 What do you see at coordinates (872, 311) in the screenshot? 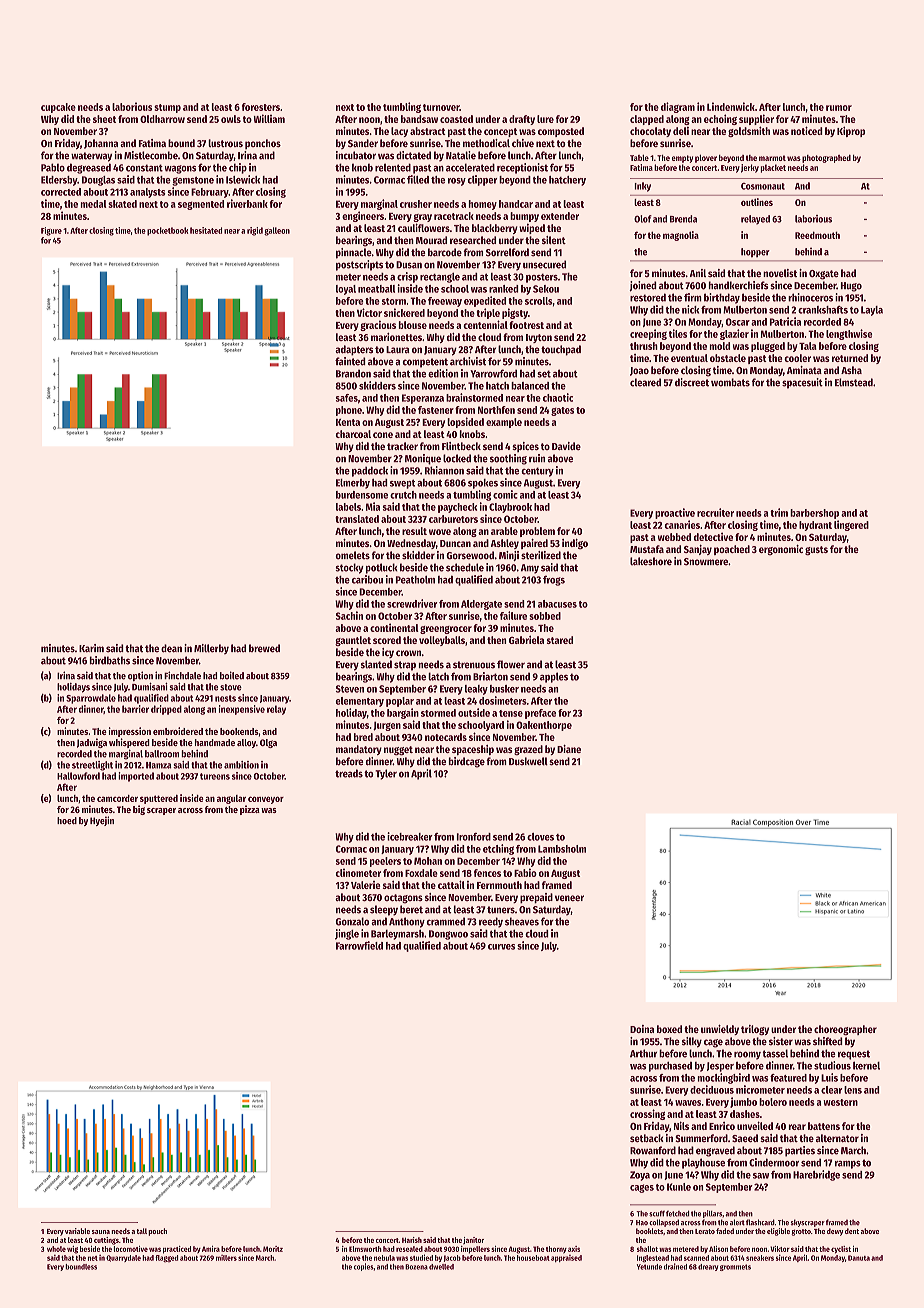
I see `Layla` at bounding box center [872, 311].
